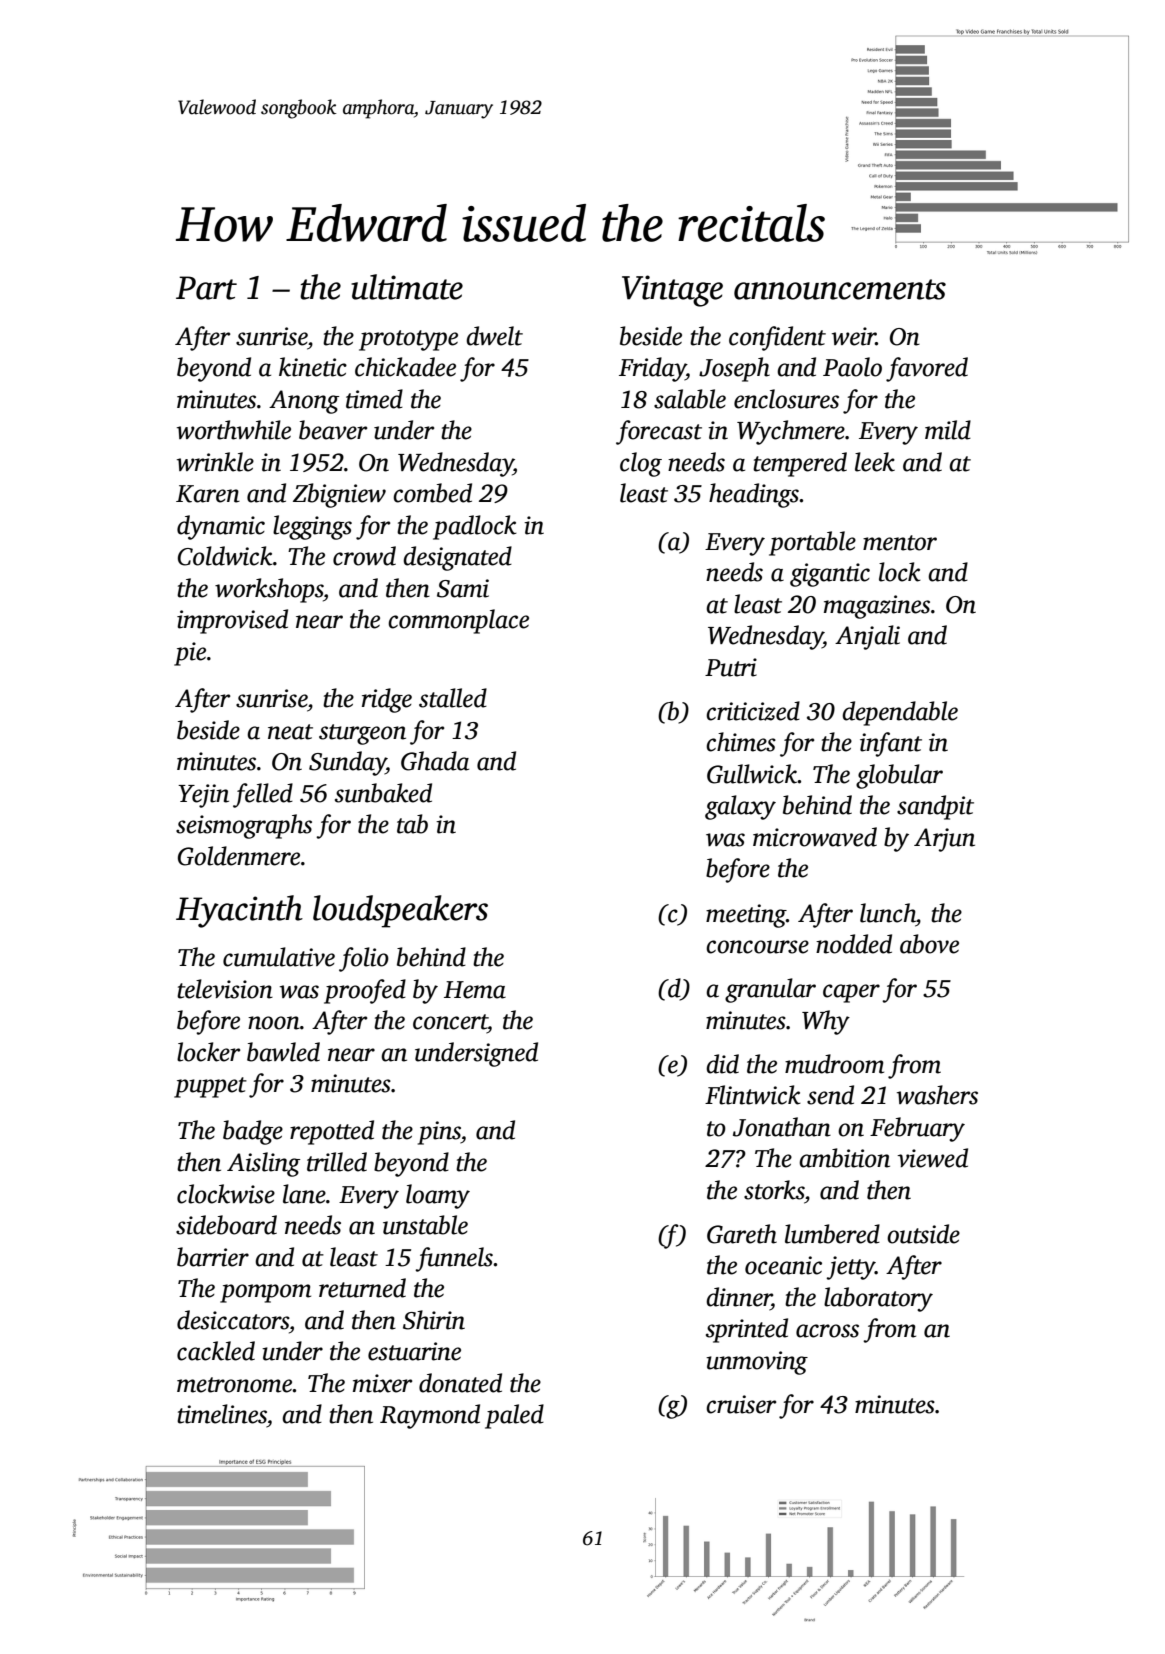  Describe the element at coordinates (407, 287) in the document. I see `ultimate` at that location.
